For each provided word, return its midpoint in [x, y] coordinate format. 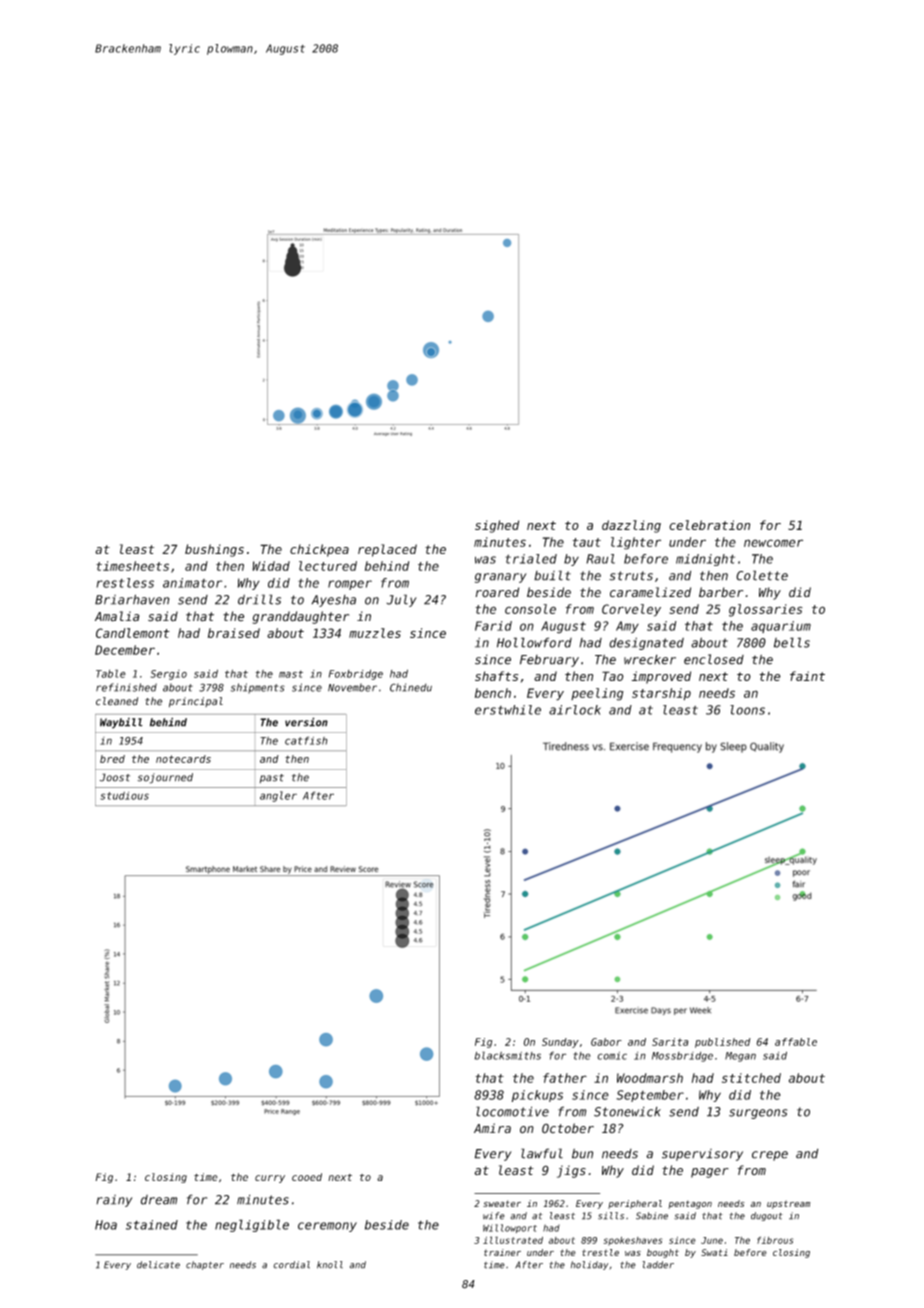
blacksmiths [508, 1055]
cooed [307, 1177]
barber [721, 592]
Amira [492, 1128]
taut [587, 542]
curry [270, 1179]
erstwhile [508, 710]
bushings [214, 550]
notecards [183, 759]
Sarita [670, 1042]
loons [747, 710]
